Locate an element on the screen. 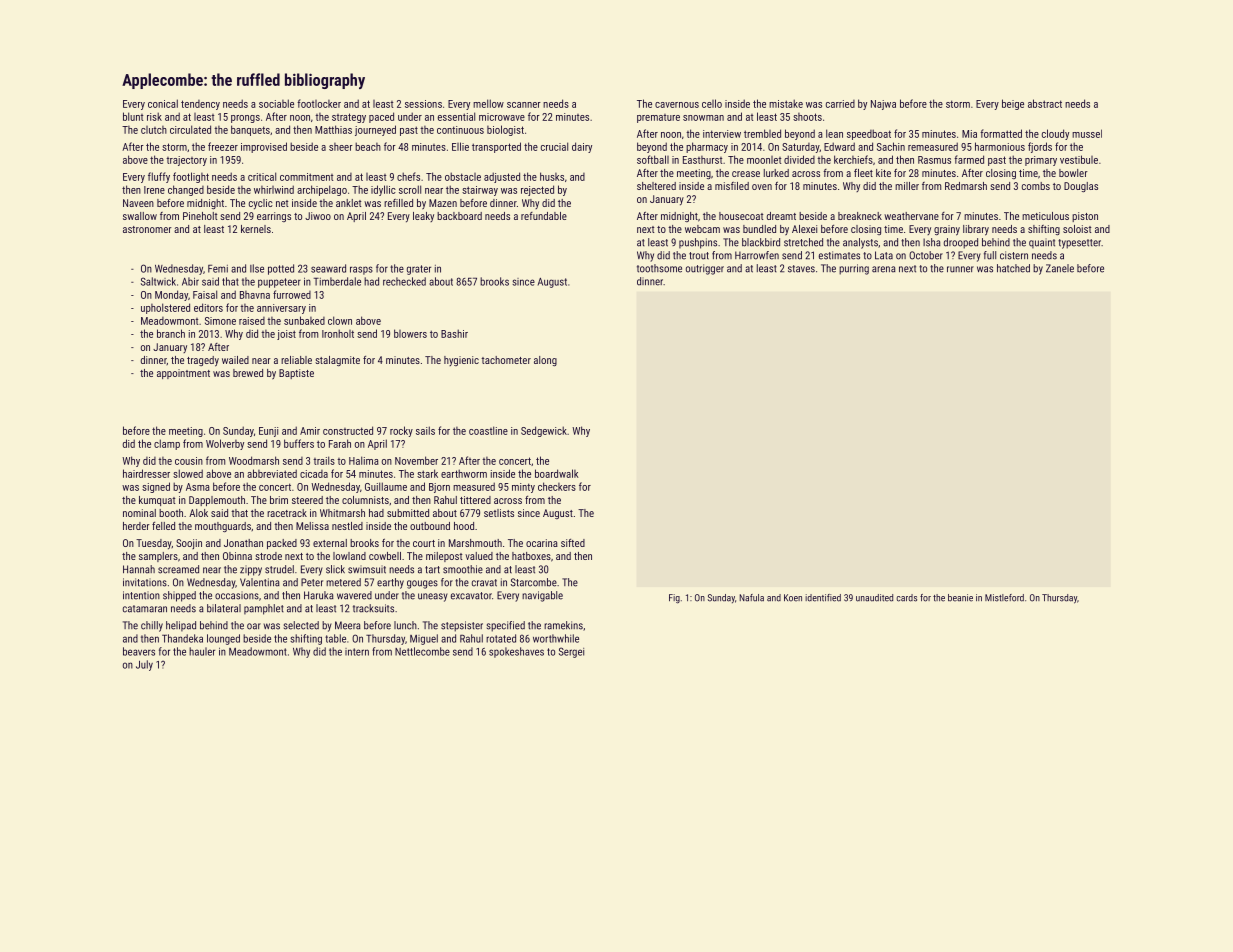 This screenshot has height=952, width=1233. raised is located at coordinates (252, 321).
